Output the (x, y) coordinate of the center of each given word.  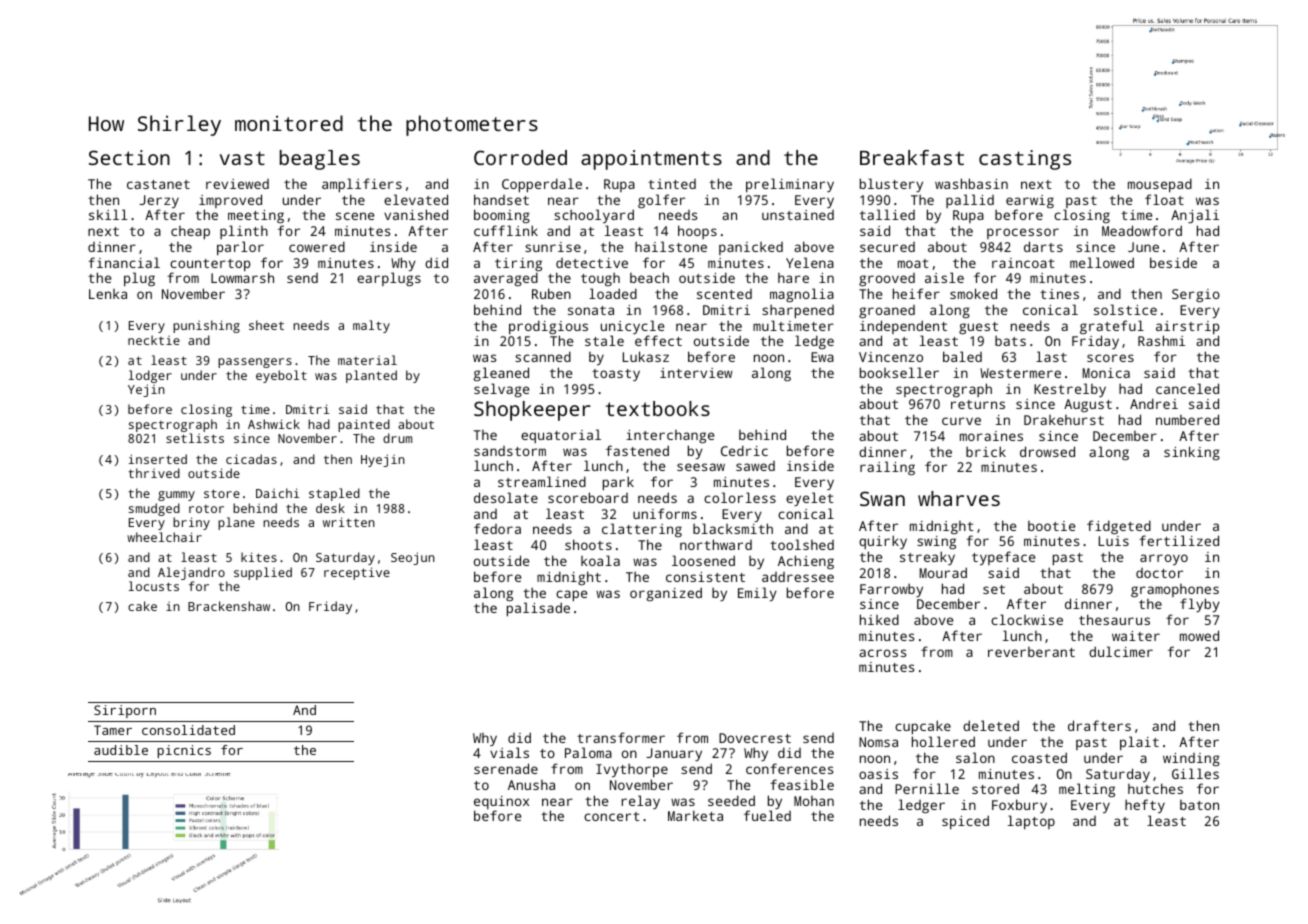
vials (509, 752)
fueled (767, 815)
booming (502, 216)
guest (978, 329)
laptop (1031, 822)
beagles (320, 160)
